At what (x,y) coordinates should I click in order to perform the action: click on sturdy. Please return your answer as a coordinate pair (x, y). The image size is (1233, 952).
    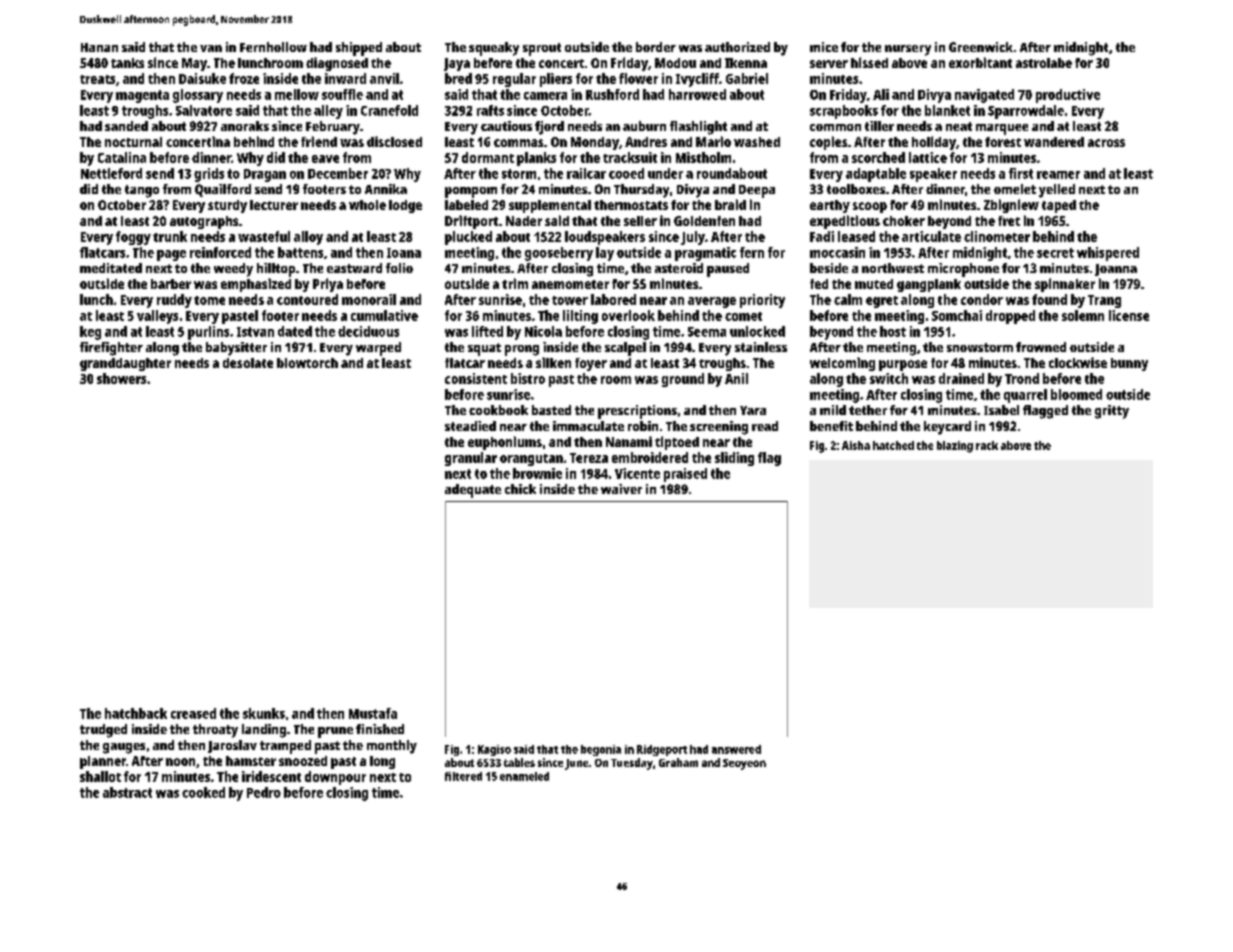
    Looking at the image, I should click on (227, 206).
